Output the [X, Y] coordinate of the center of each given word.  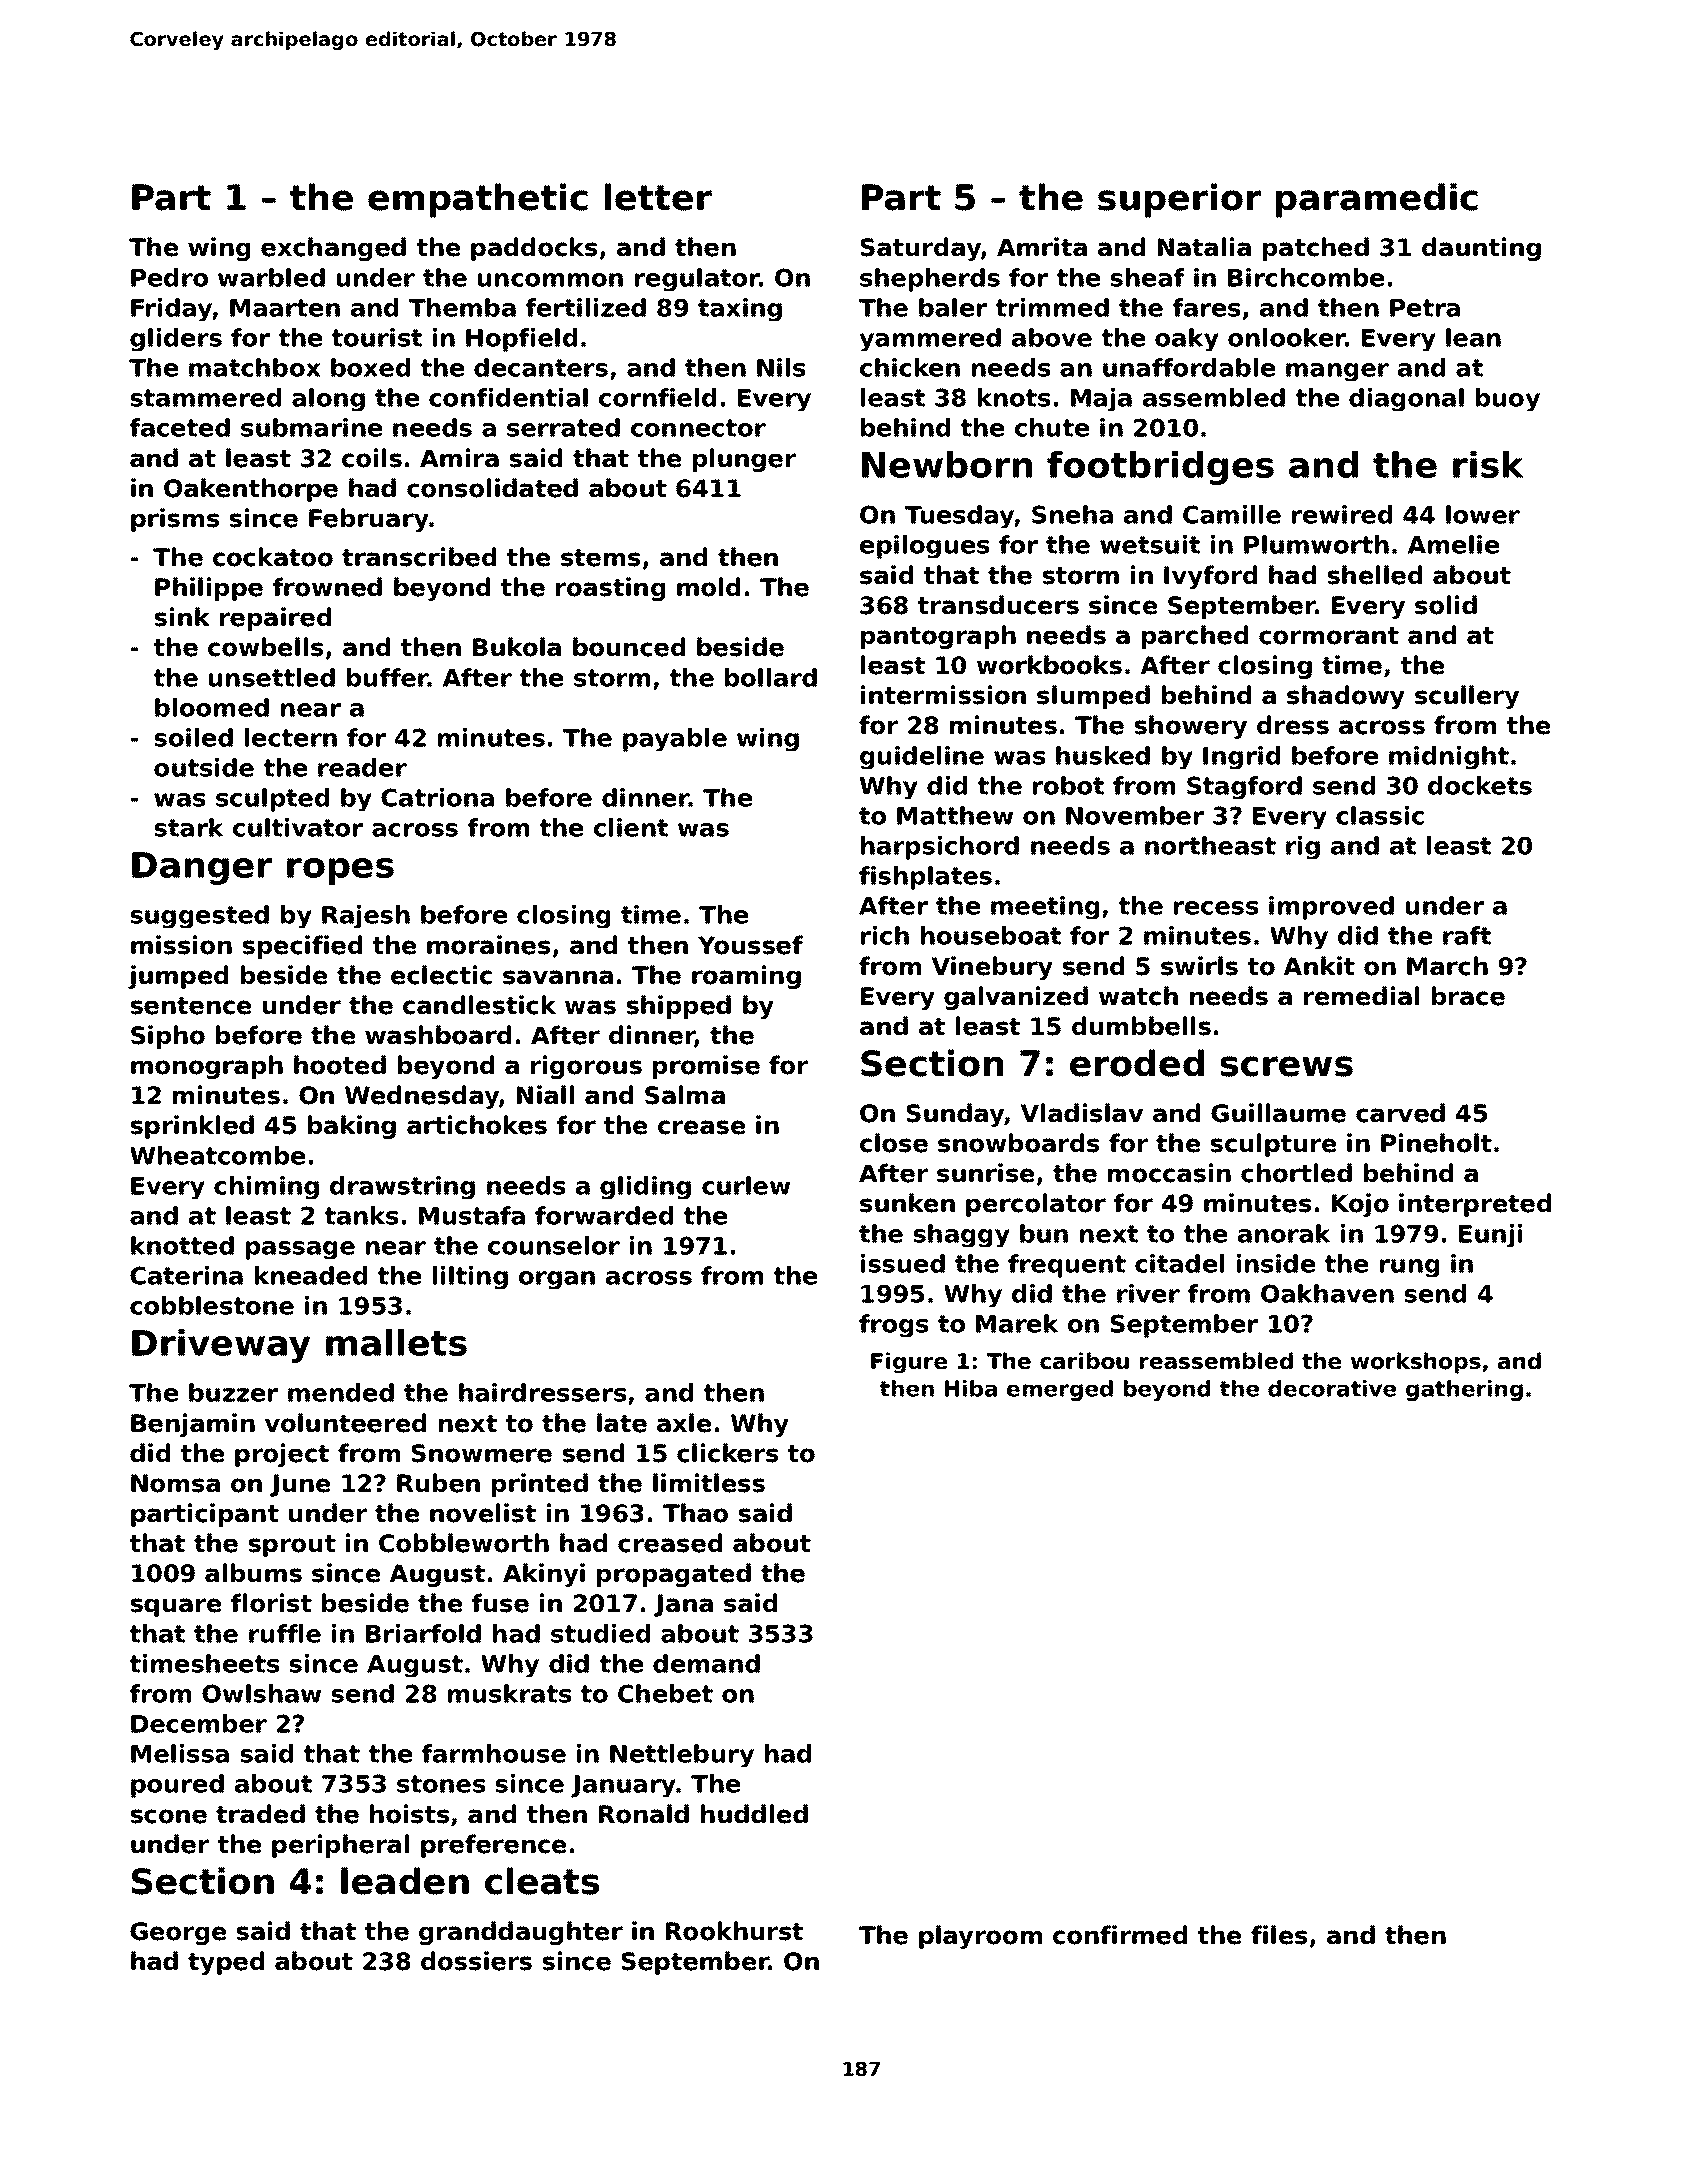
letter [658, 197]
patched [1316, 249]
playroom [980, 1937]
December [199, 1723]
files [1279, 1935]
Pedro [169, 277]
